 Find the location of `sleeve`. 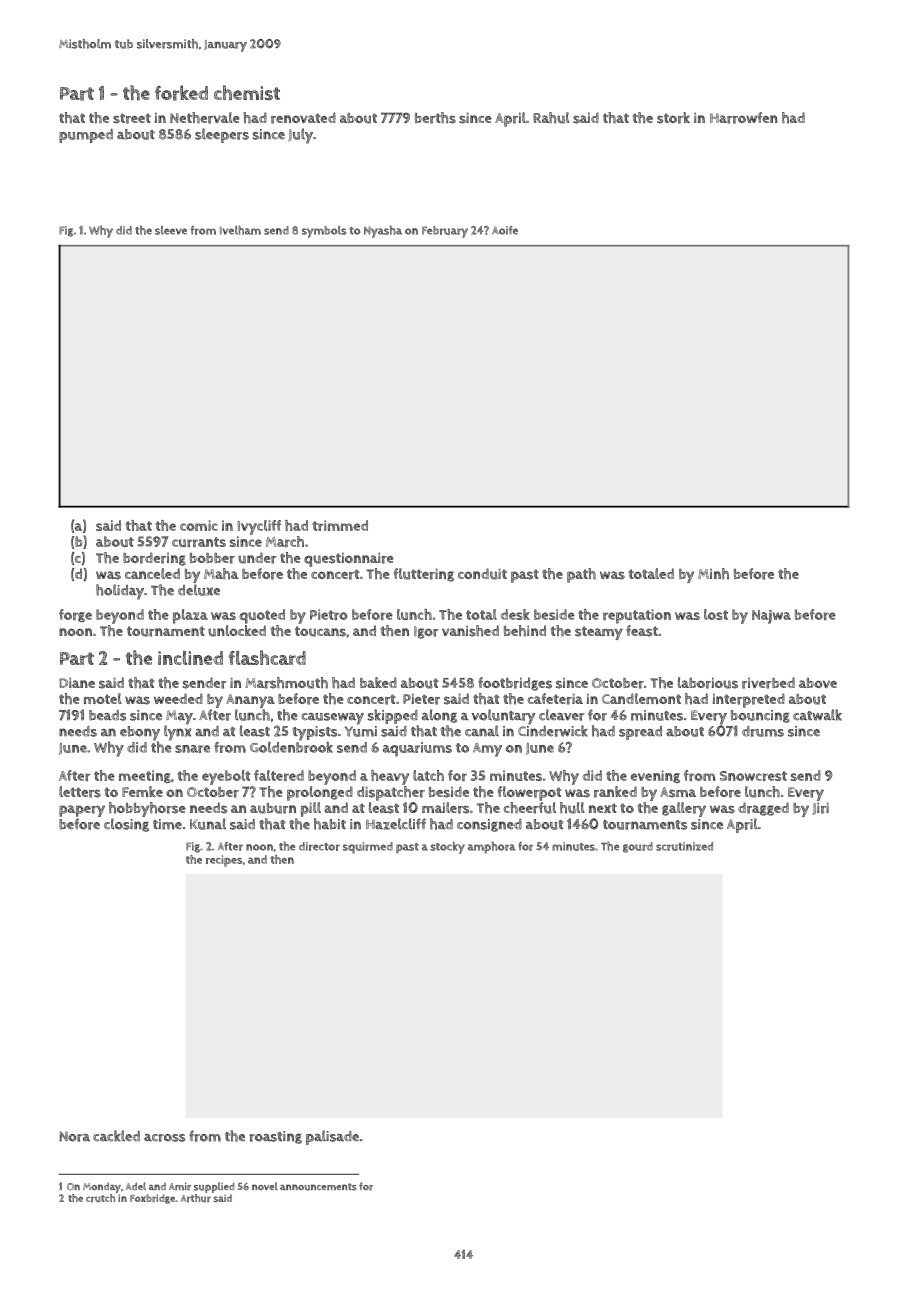

sleeve is located at coordinates (171, 230).
